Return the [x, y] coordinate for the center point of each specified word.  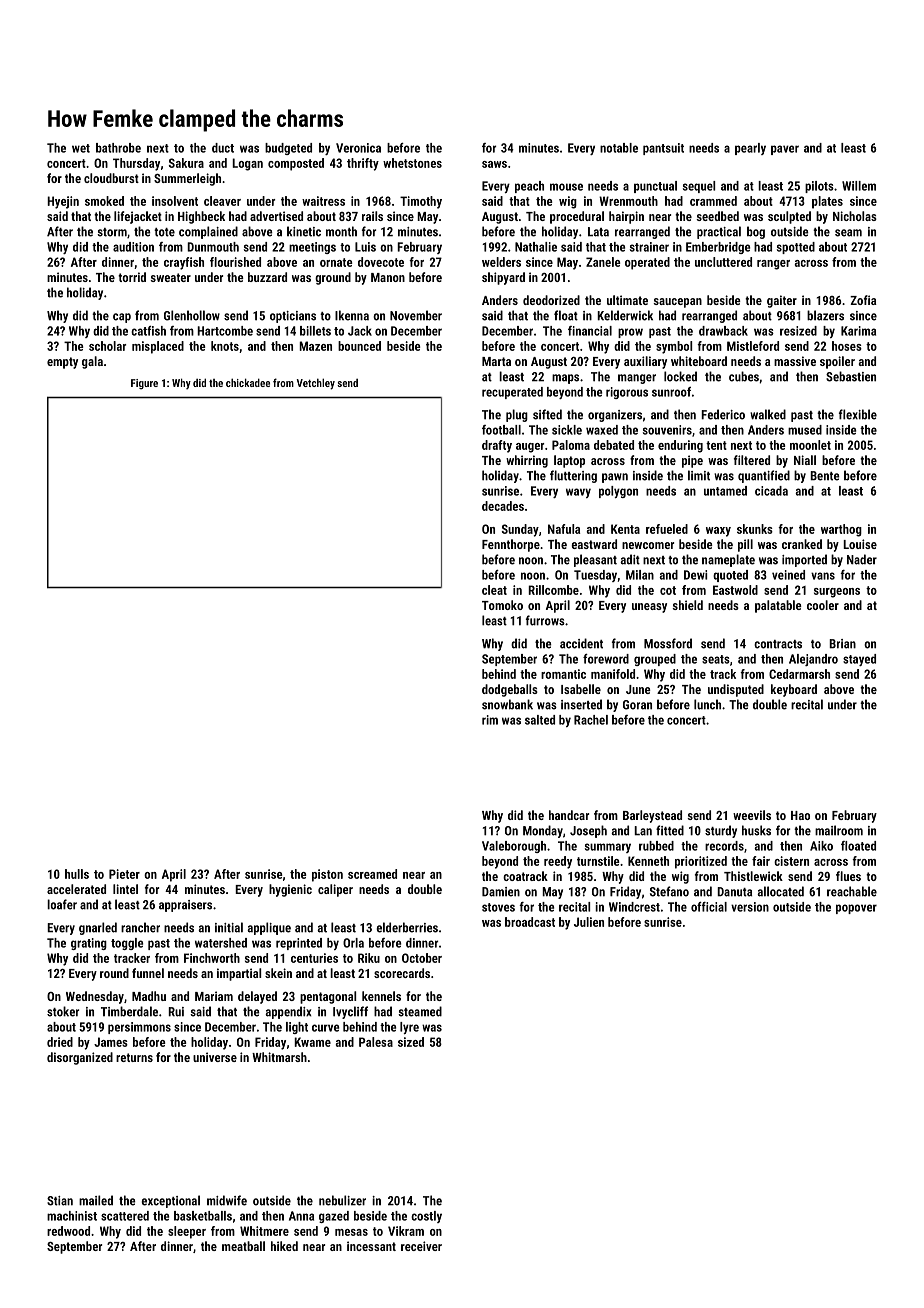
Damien [501, 892]
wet [81, 148]
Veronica [358, 148]
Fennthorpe [511, 545]
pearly [750, 149]
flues [848, 876]
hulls [77, 874]
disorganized [80, 1058]
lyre [409, 1028]
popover [856, 909]
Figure [144, 384]
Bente [825, 476]
